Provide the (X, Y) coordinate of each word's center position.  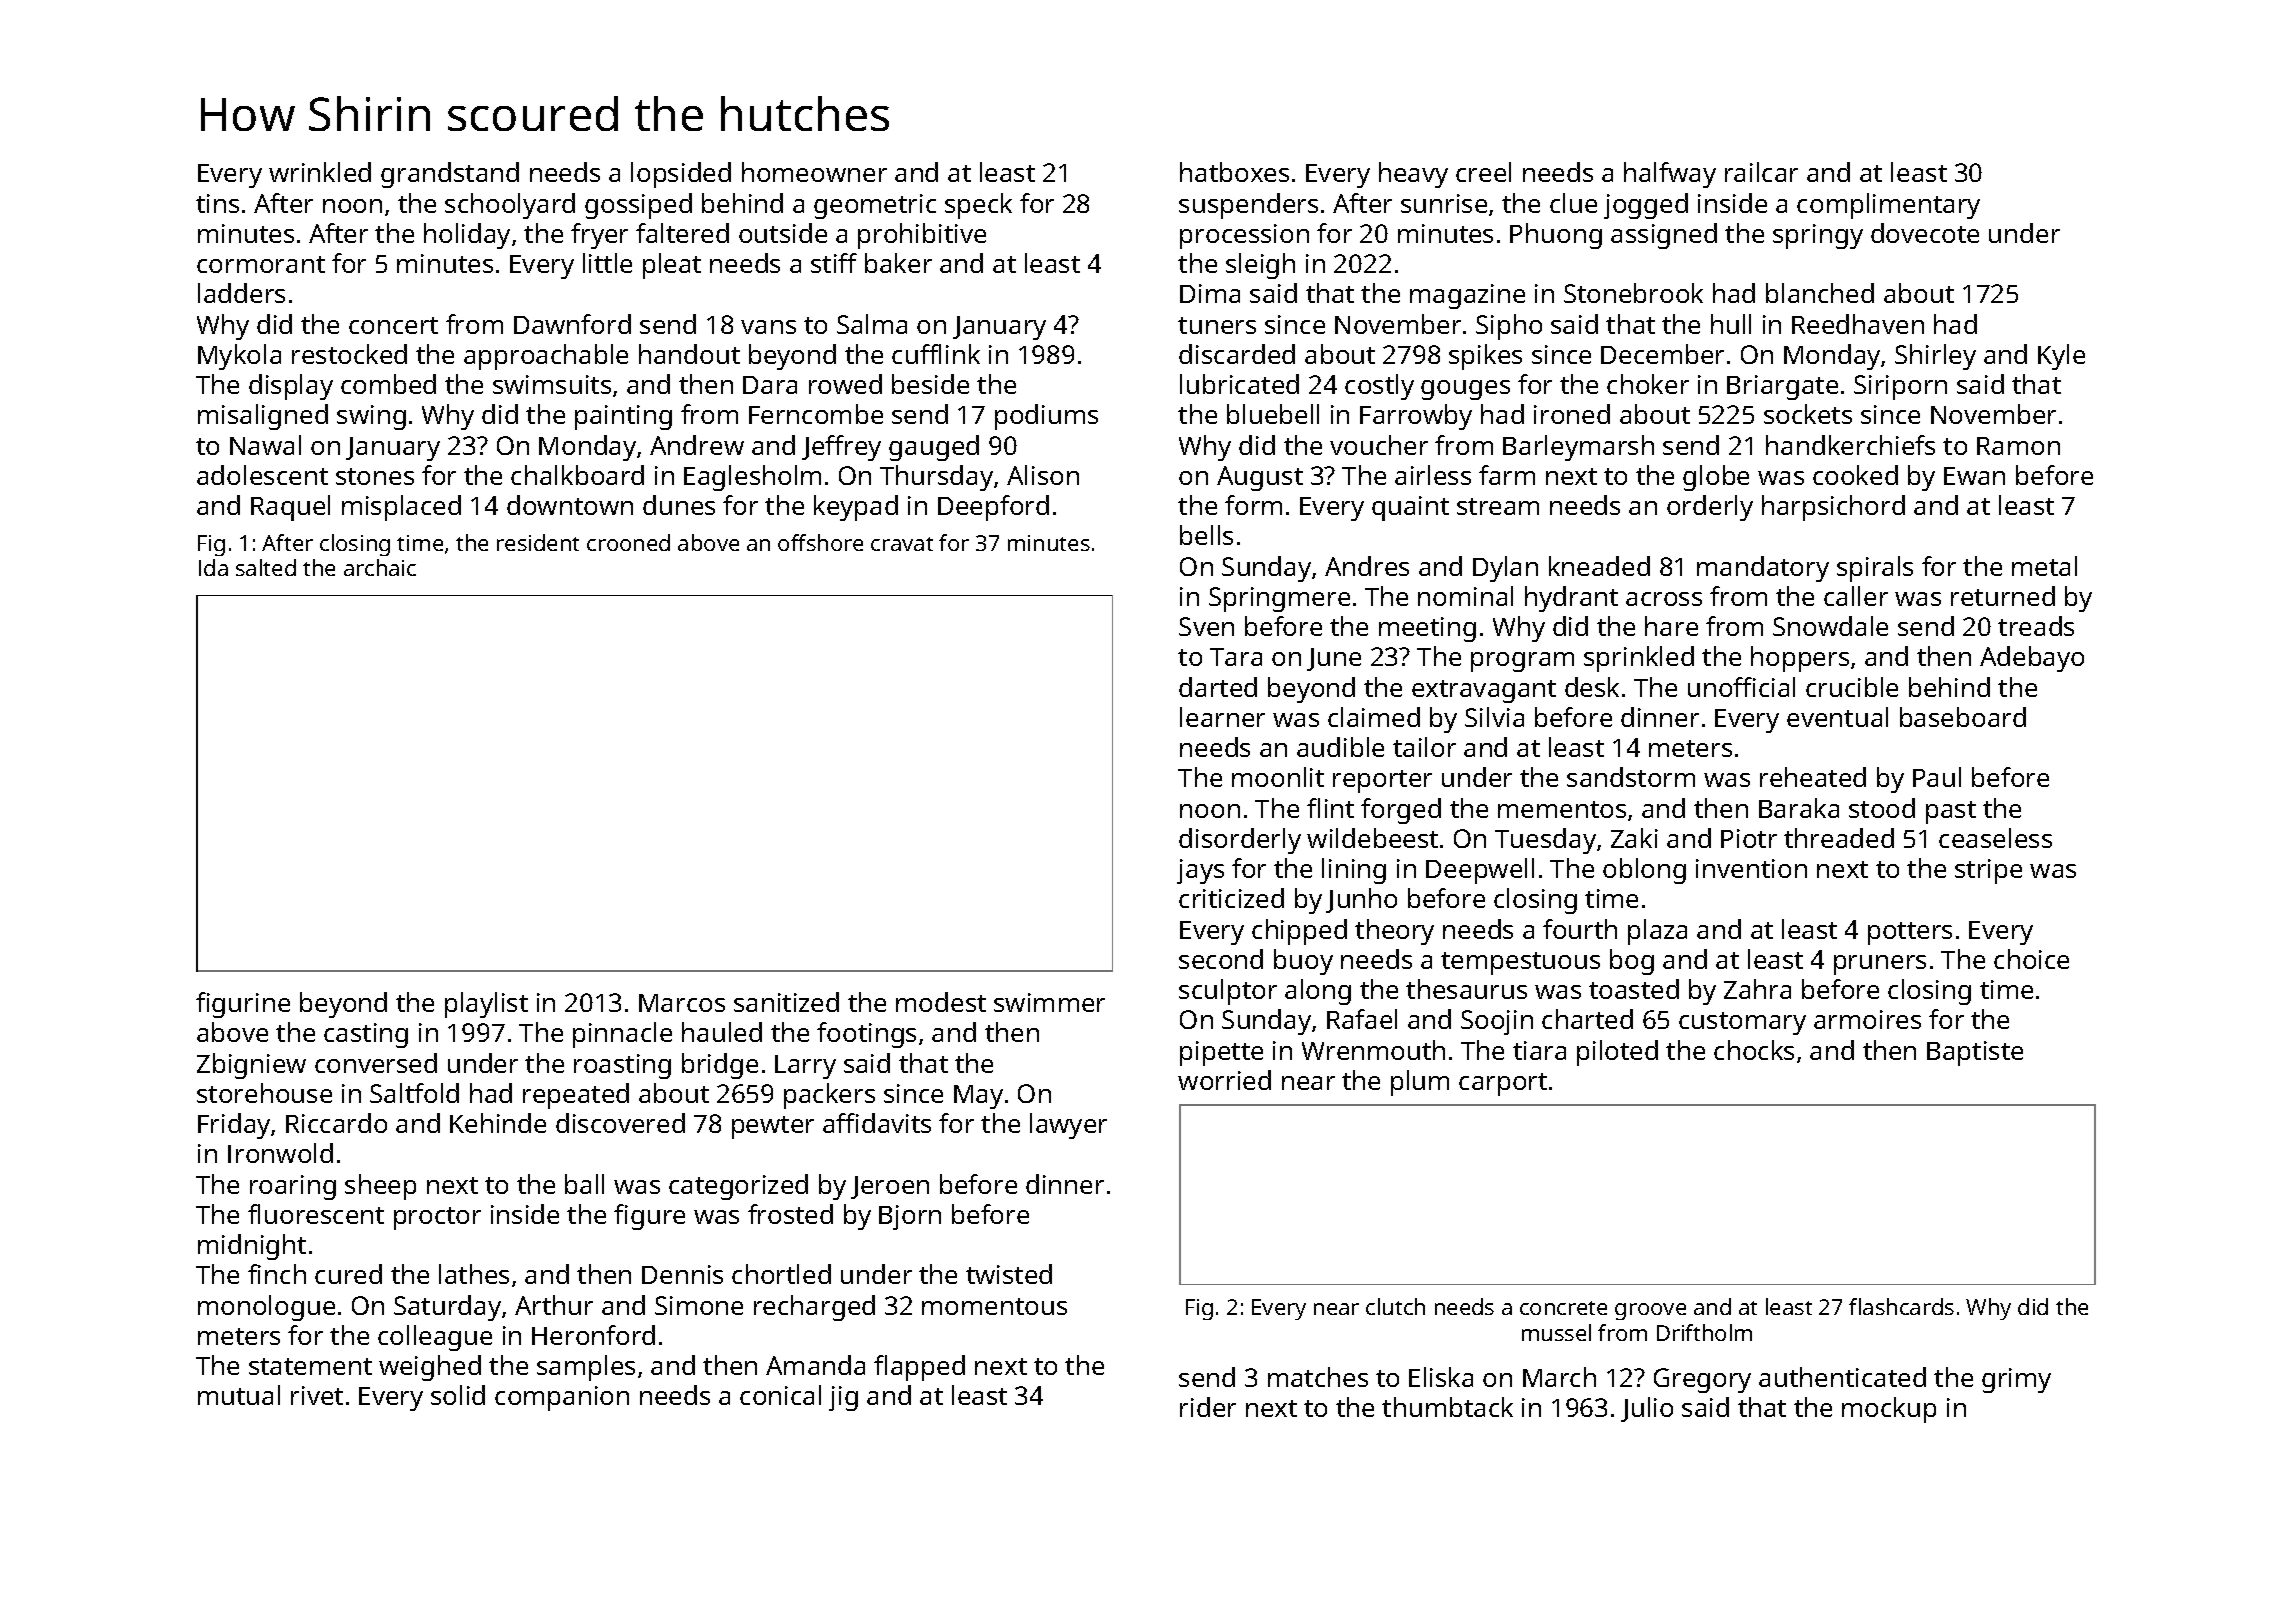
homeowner (814, 172)
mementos (1562, 809)
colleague (435, 1338)
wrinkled (320, 172)
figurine (243, 1005)
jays (1200, 871)
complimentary (1888, 206)
